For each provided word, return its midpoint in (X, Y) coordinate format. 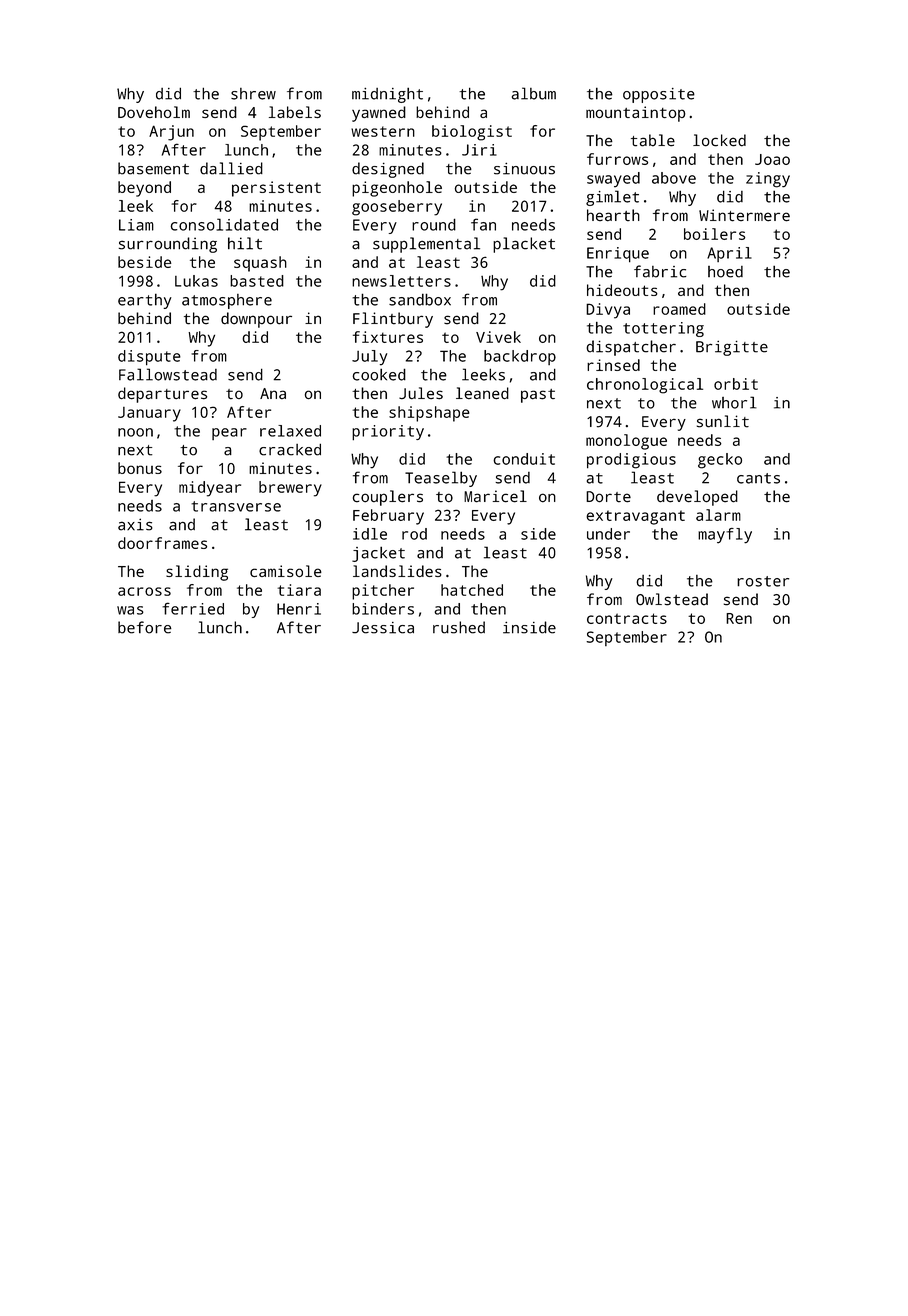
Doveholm (154, 112)
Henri (299, 609)
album (534, 93)
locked (719, 140)
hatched (472, 590)
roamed (679, 309)
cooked (379, 374)
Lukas (196, 281)
